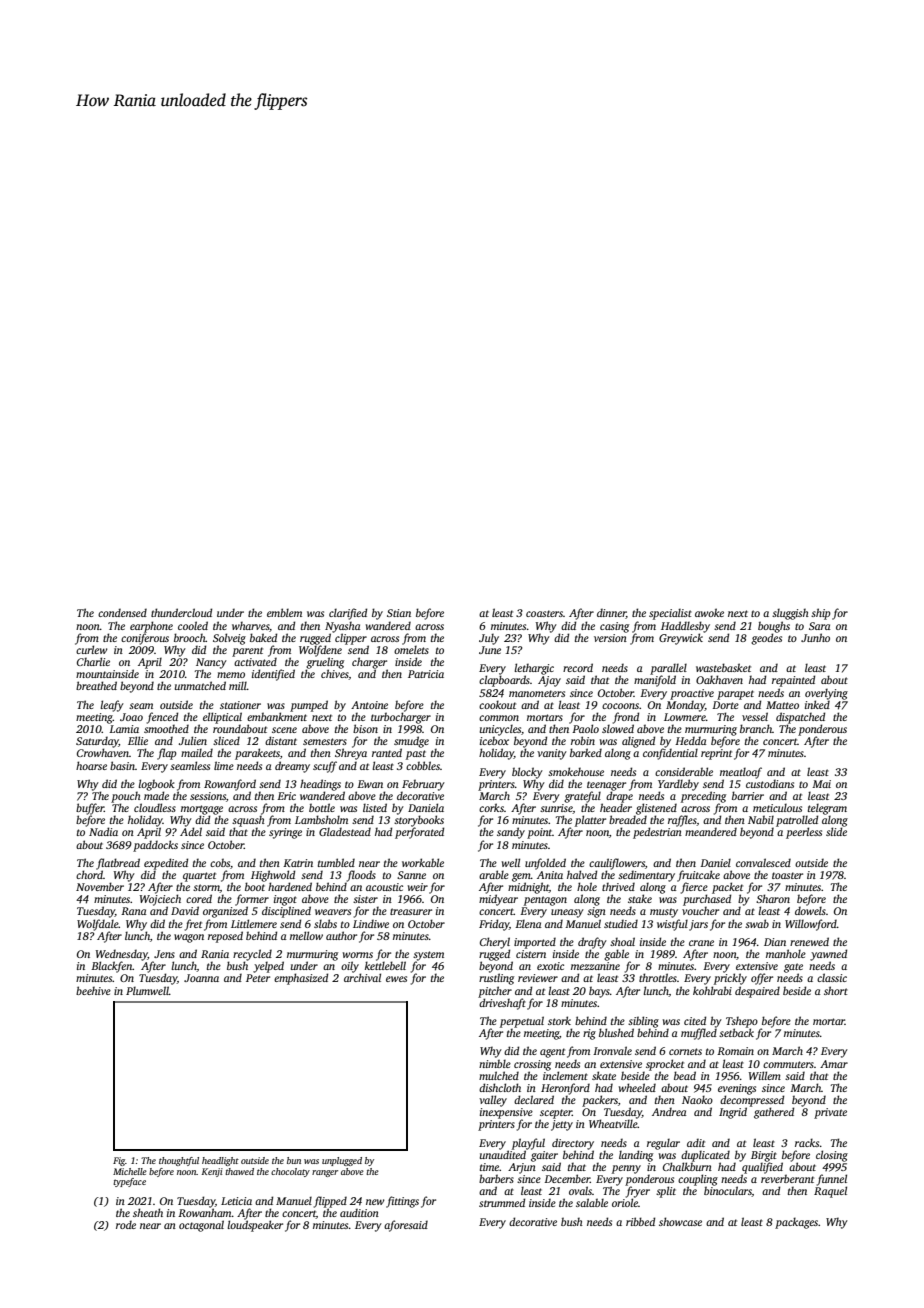  I want to click on Patricia, so click(426, 674).
